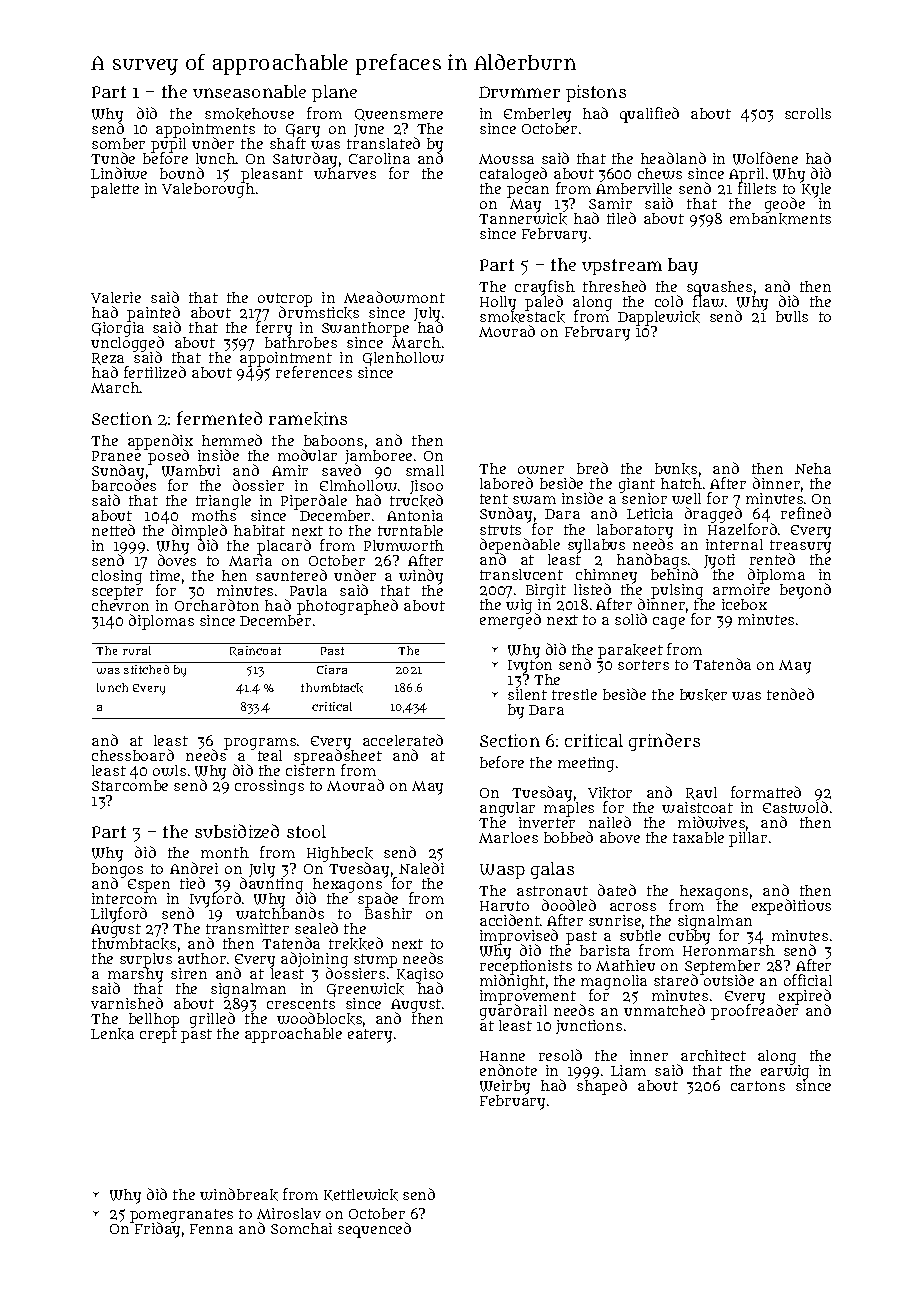  What do you see at coordinates (635, 531) in the screenshot?
I see `laboratory` at bounding box center [635, 531].
